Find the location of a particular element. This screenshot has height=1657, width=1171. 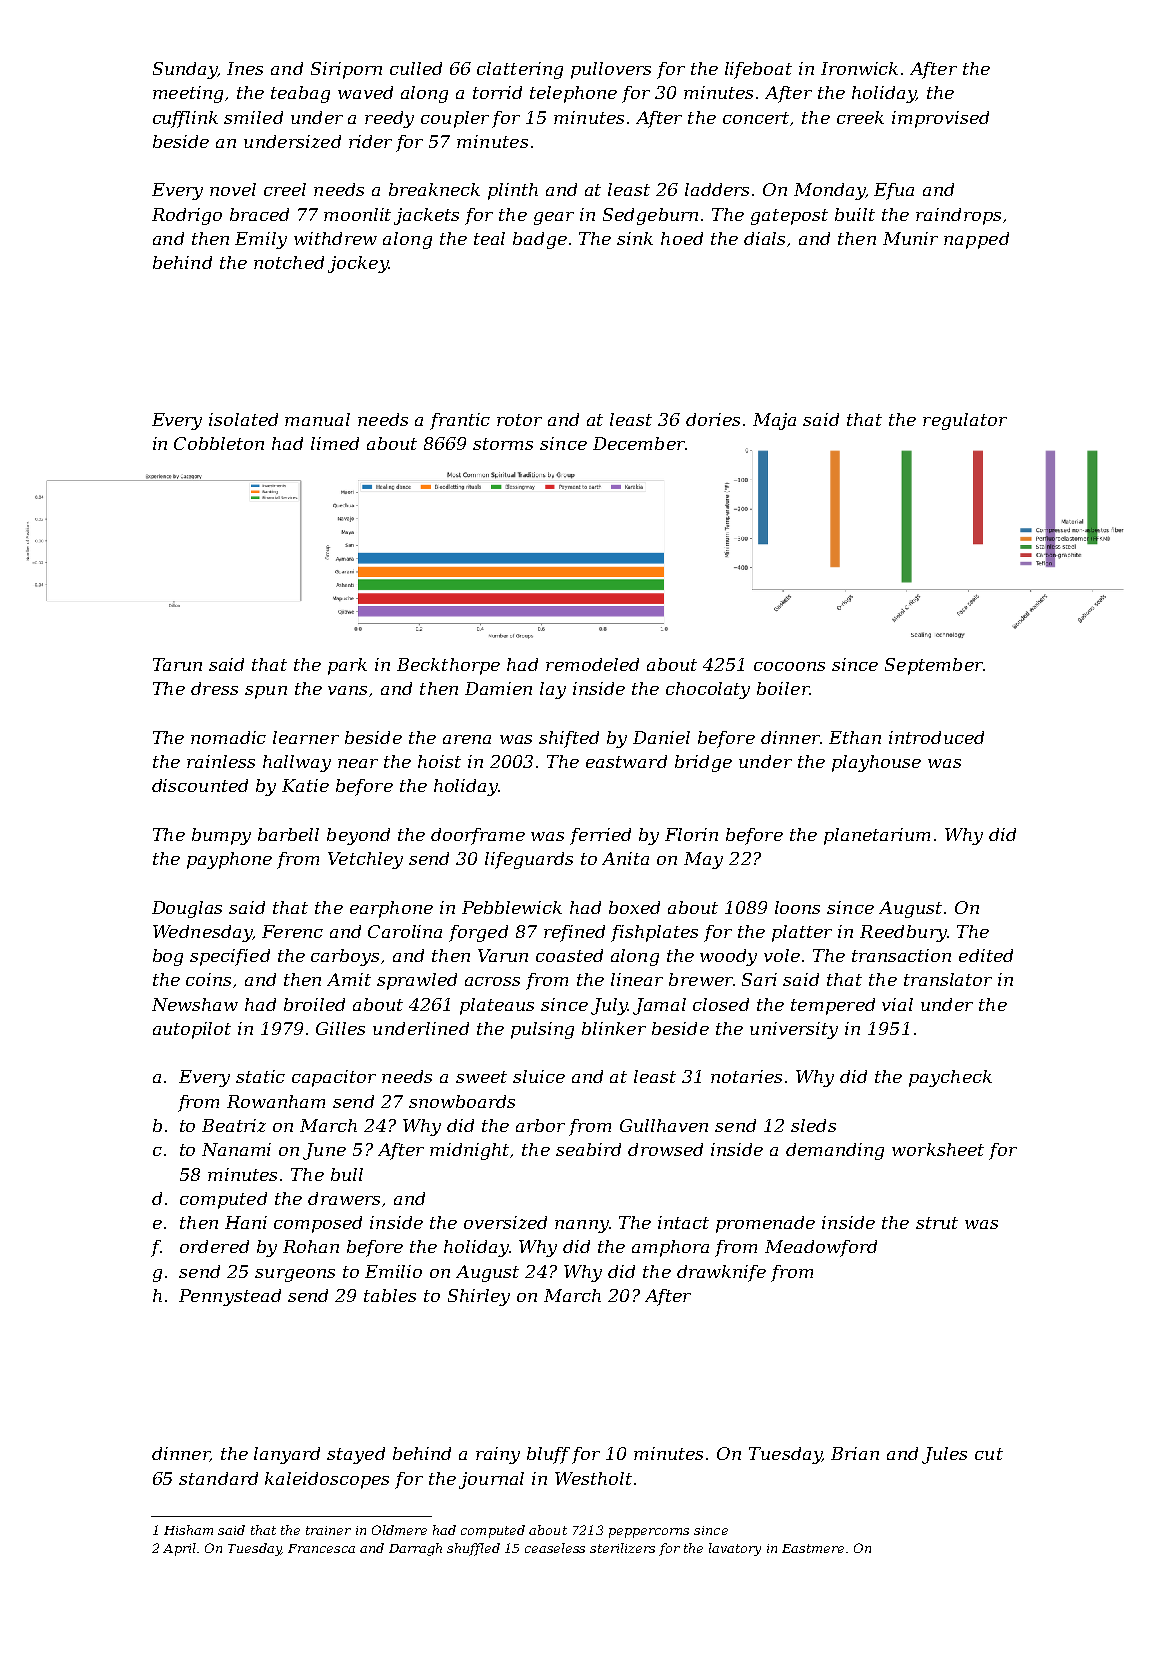

Hisham is located at coordinates (188, 1530).
